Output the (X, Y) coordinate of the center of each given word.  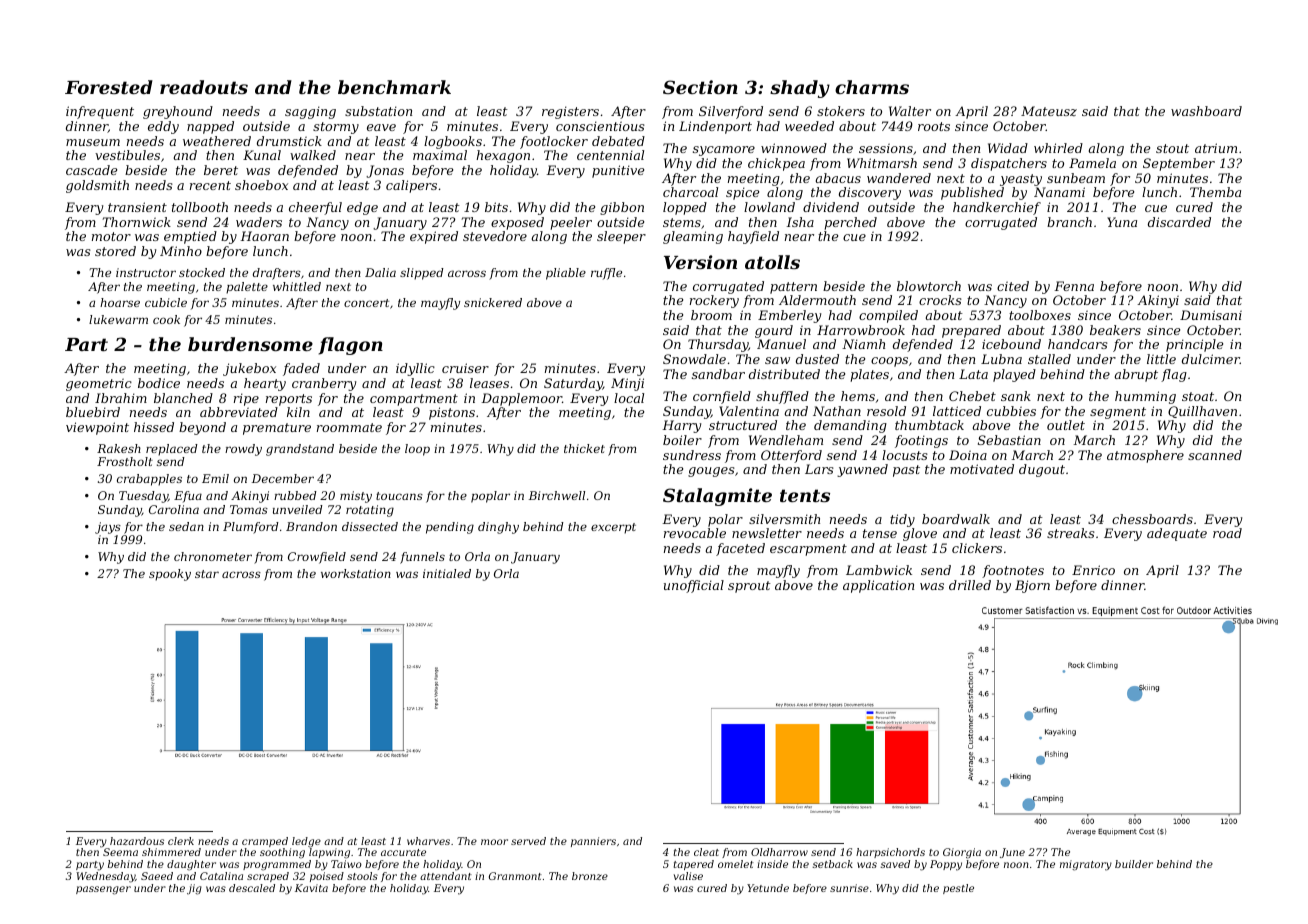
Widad (1008, 148)
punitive (618, 171)
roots (934, 126)
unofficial (694, 586)
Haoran (264, 236)
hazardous (137, 841)
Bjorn (1032, 586)
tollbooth (200, 207)
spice (742, 193)
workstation (356, 573)
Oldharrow (779, 852)
